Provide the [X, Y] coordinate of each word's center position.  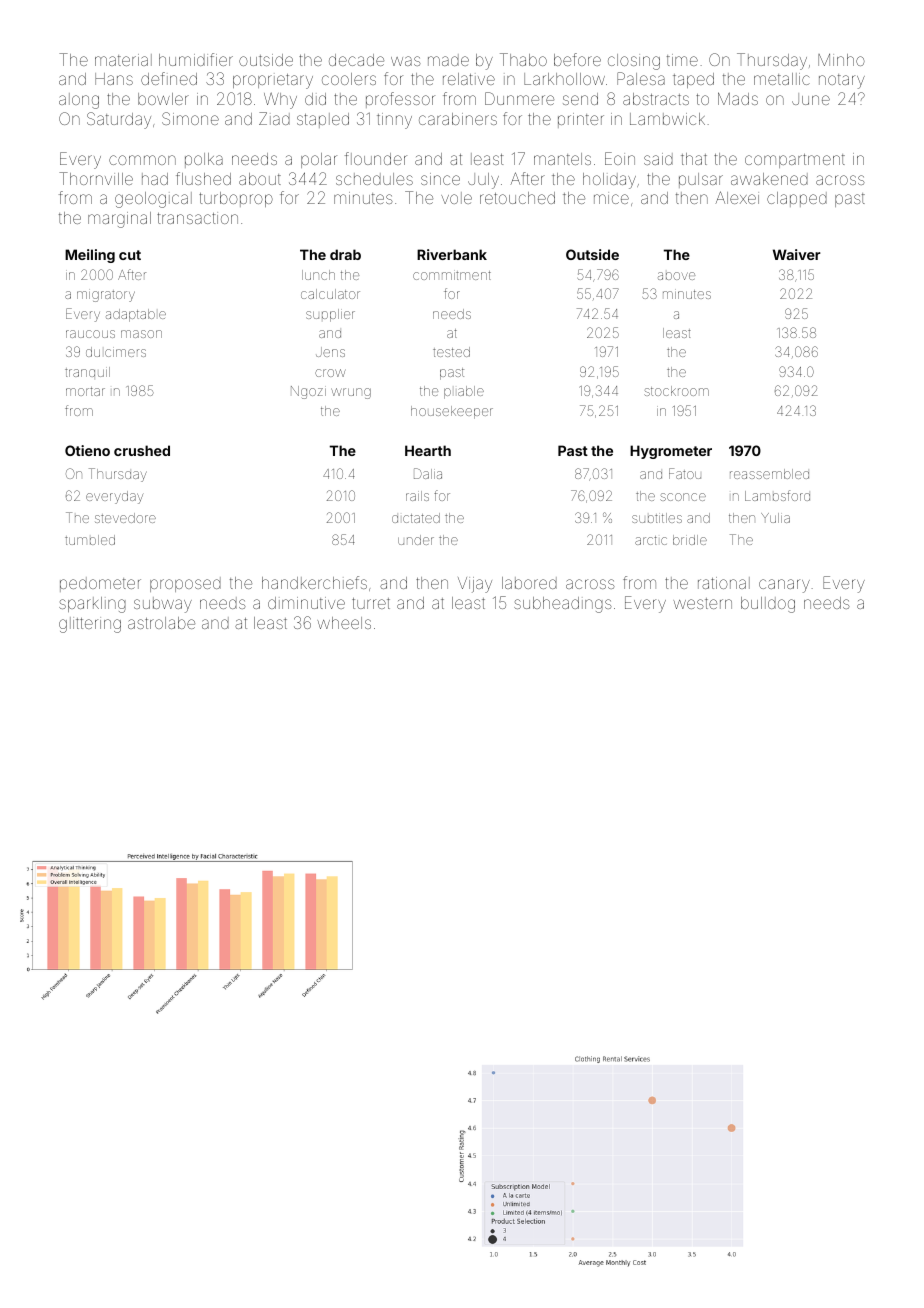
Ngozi [308, 392]
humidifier [196, 59]
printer [581, 120]
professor [400, 100]
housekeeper [452, 412]
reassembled [769, 474]
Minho [841, 60]
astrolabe [161, 623]
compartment [795, 161]
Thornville [96, 178]
